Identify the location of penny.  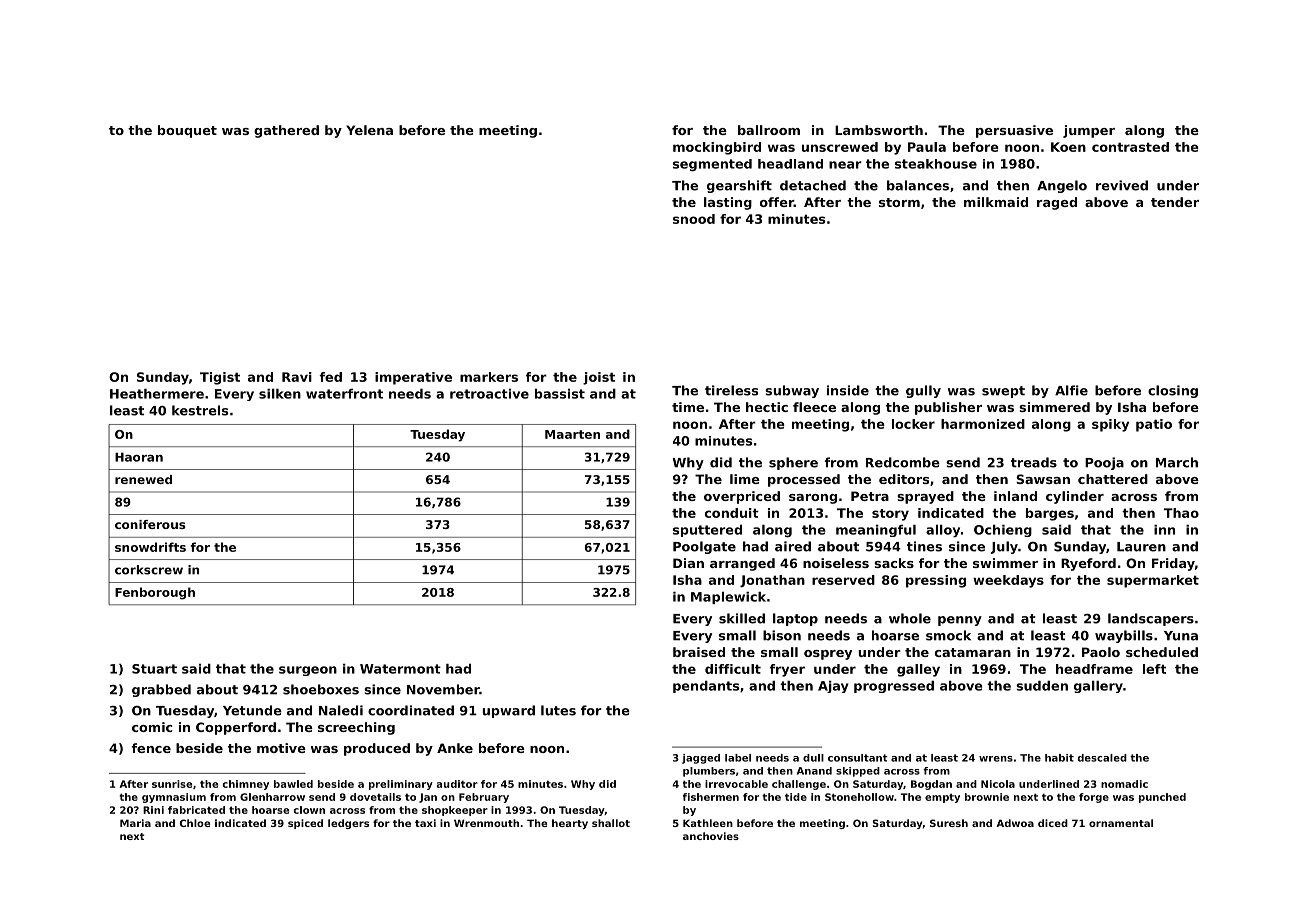
(960, 621).
